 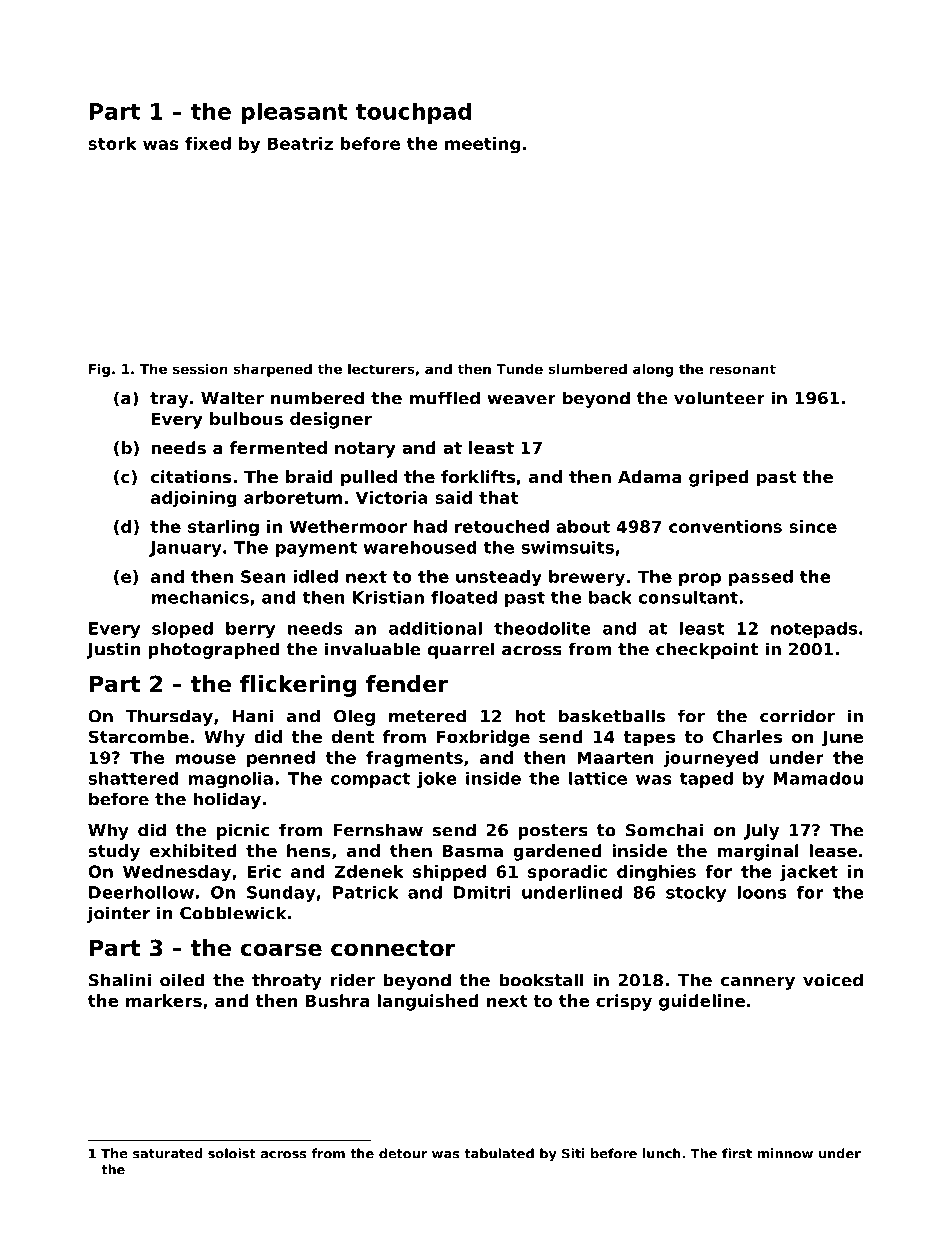 I want to click on January, so click(x=185, y=549).
